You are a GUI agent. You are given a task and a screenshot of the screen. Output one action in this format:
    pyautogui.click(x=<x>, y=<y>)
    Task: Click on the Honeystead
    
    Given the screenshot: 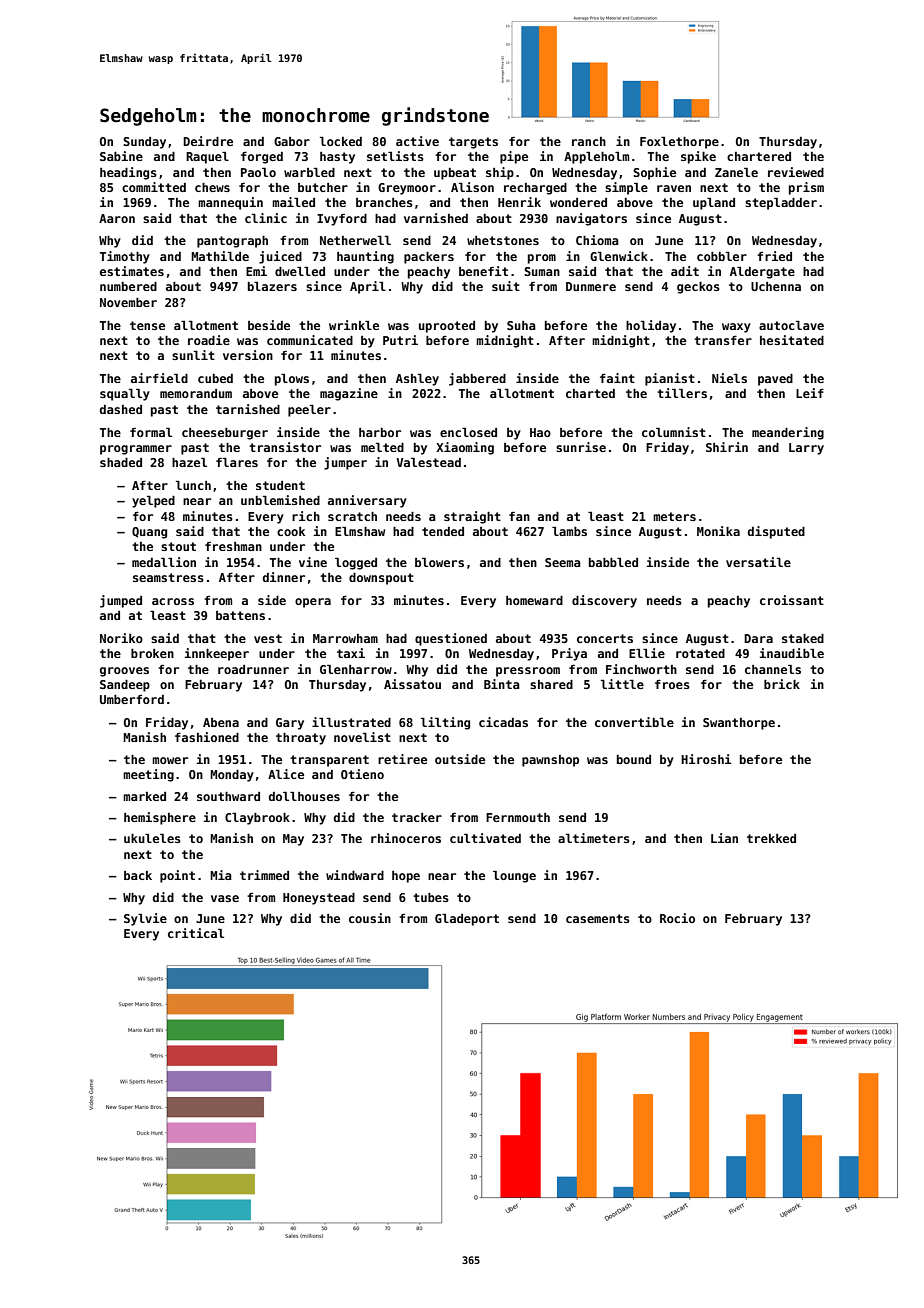 What is the action you would take?
    pyautogui.click(x=319, y=899)
